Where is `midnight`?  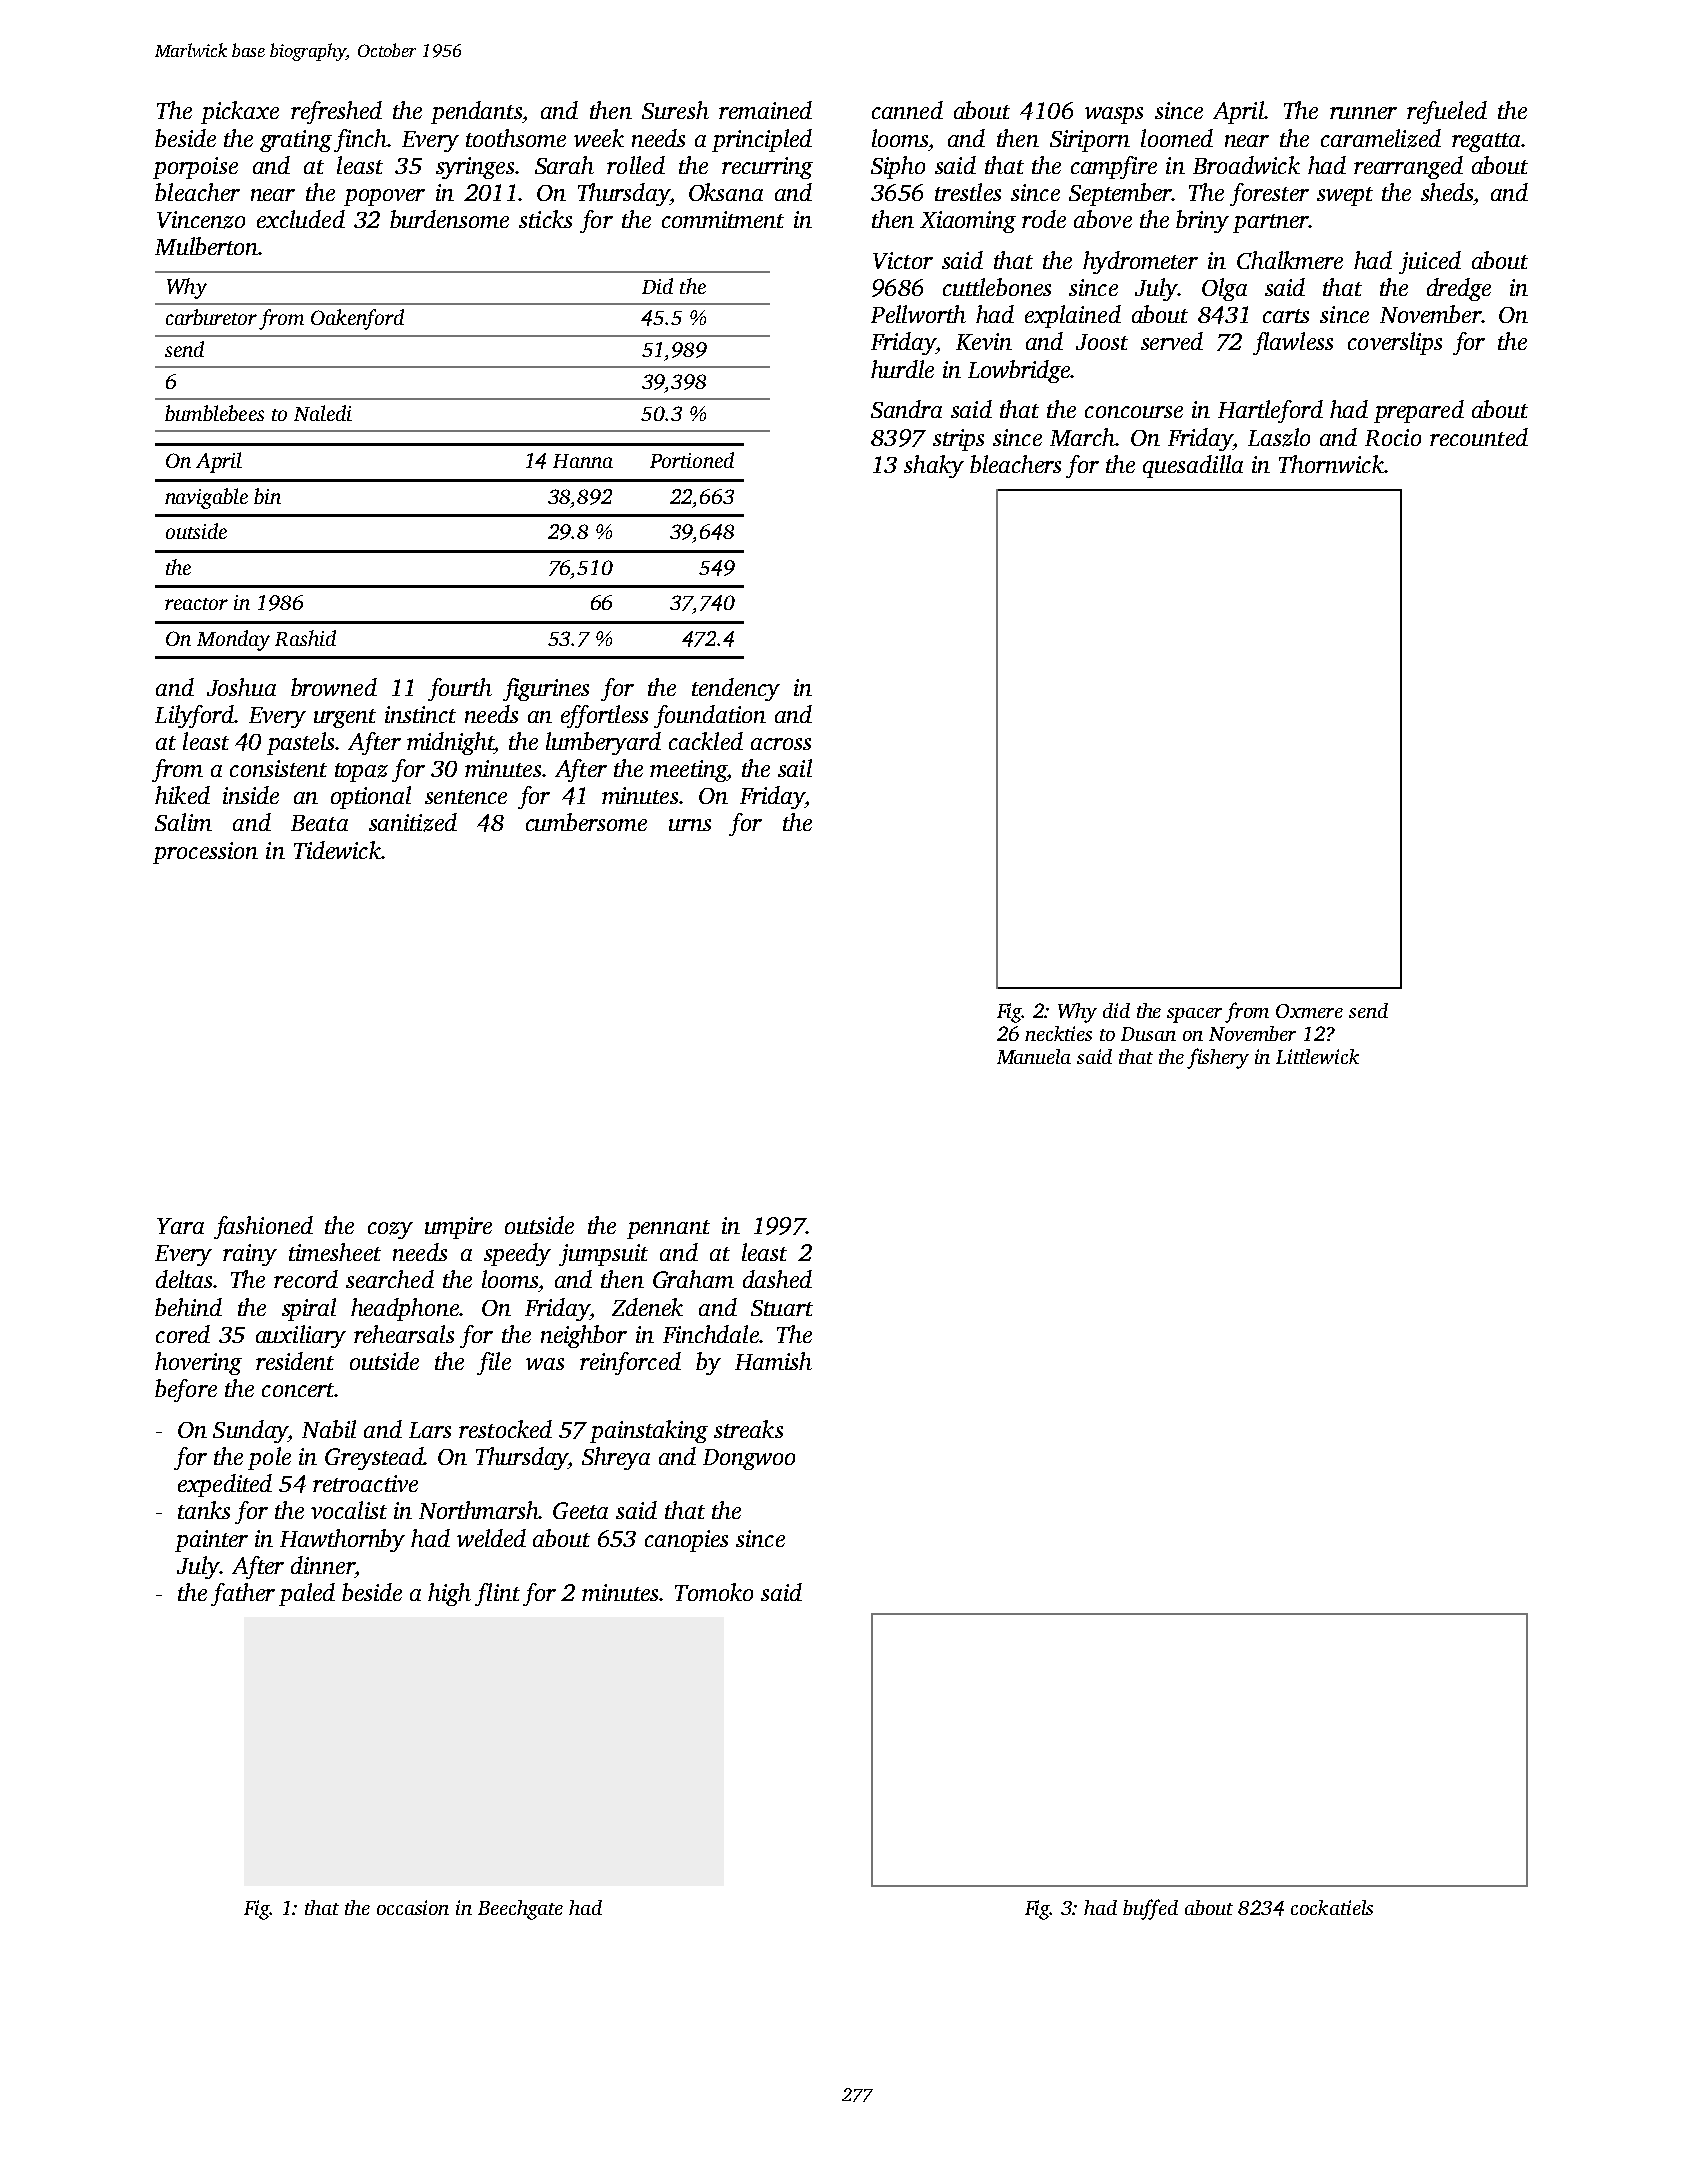 midnight is located at coordinates (450, 743).
